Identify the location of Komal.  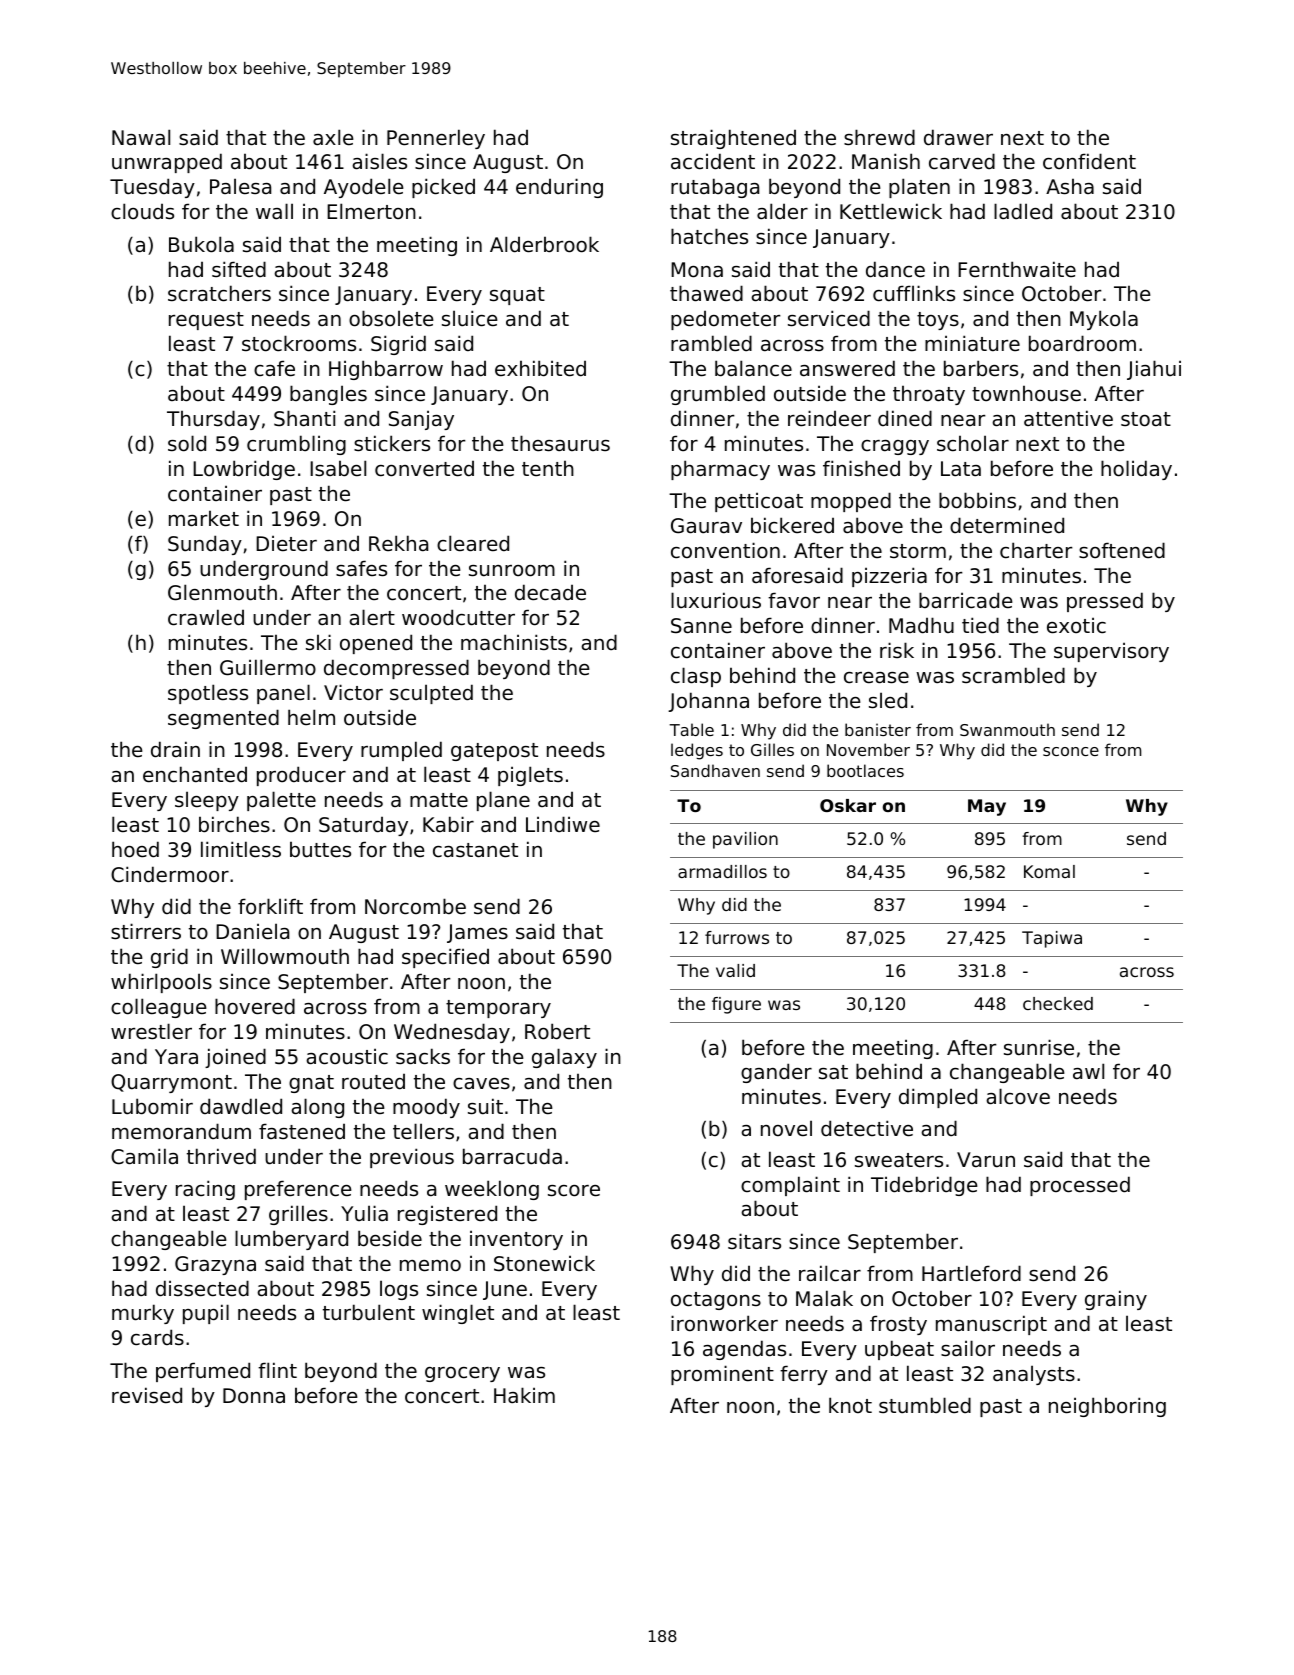
(1049, 871).
